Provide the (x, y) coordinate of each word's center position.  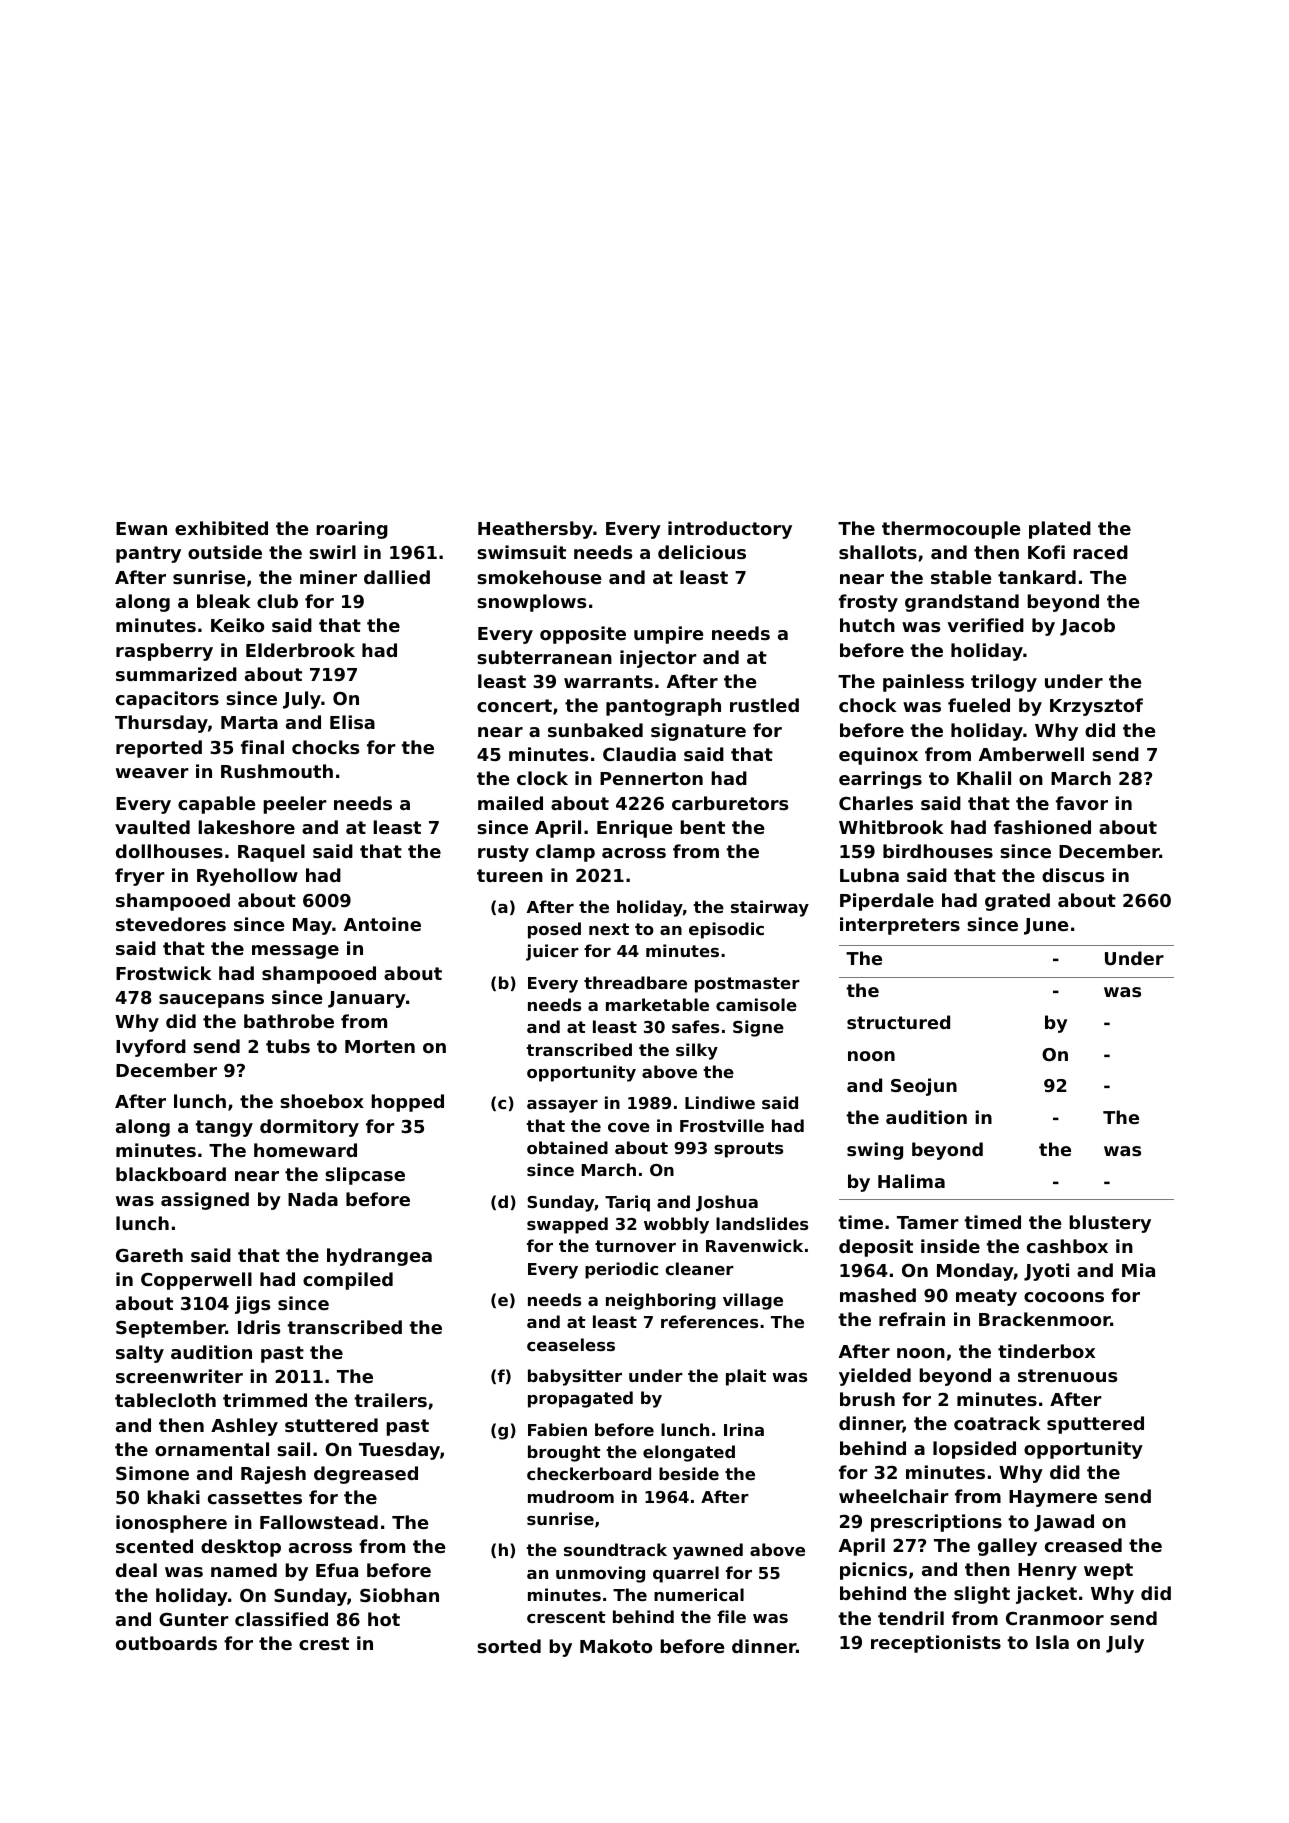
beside (689, 1473)
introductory (730, 530)
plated (1060, 530)
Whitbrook (891, 827)
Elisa (352, 722)
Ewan (141, 528)
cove (629, 1127)
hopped (407, 1103)
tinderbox (1046, 1351)
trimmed (265, 1400)
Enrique (635, 829)
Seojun (924, 1087)
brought (564, 1453)
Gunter (194, 1619)
